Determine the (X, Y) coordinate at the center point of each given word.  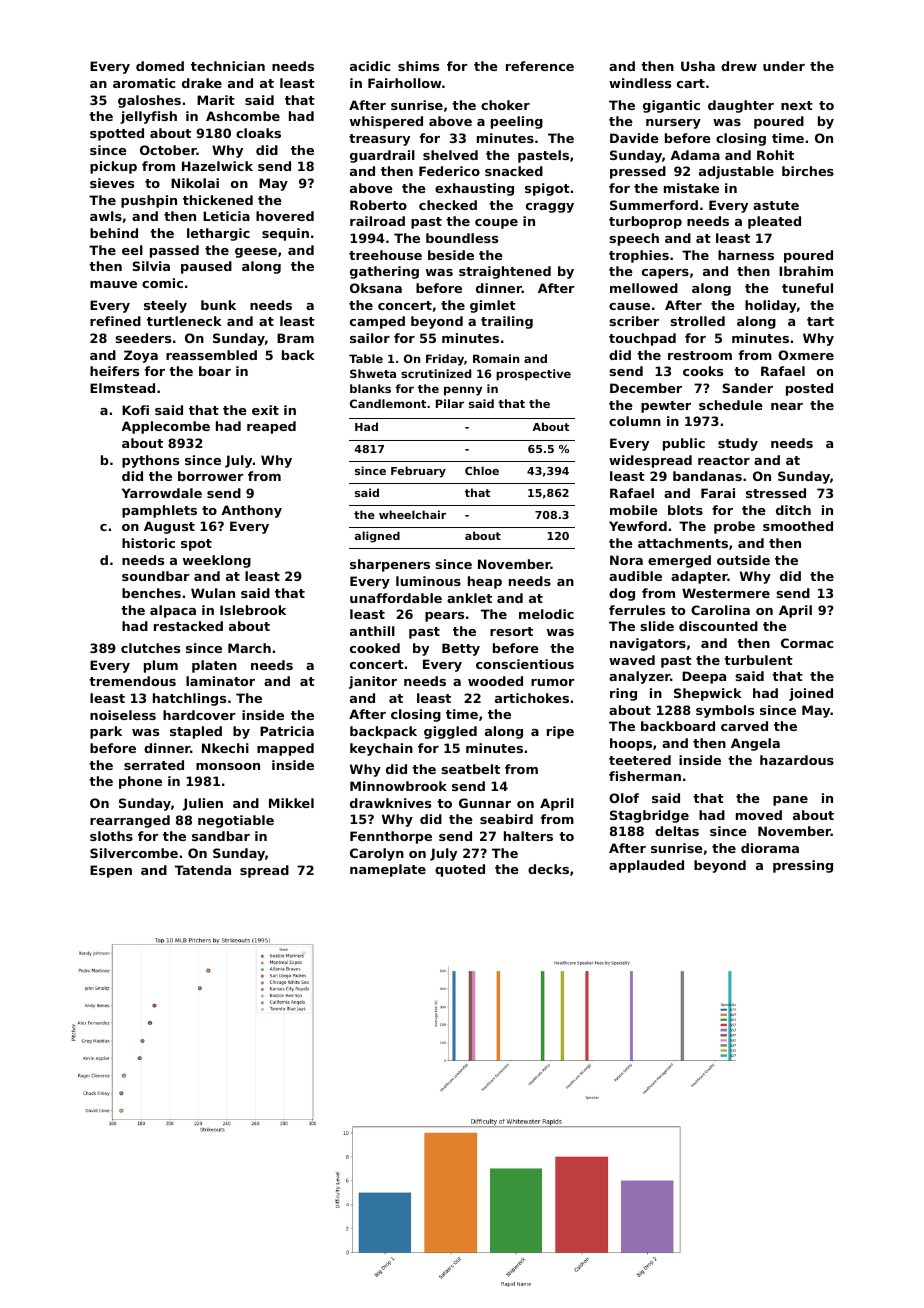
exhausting (474, 189)
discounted (718, 626)
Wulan (213, 593)
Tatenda (203, 870)
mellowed (644, 288)
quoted (460, 870)
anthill (372, 631)
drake (202, 83)
